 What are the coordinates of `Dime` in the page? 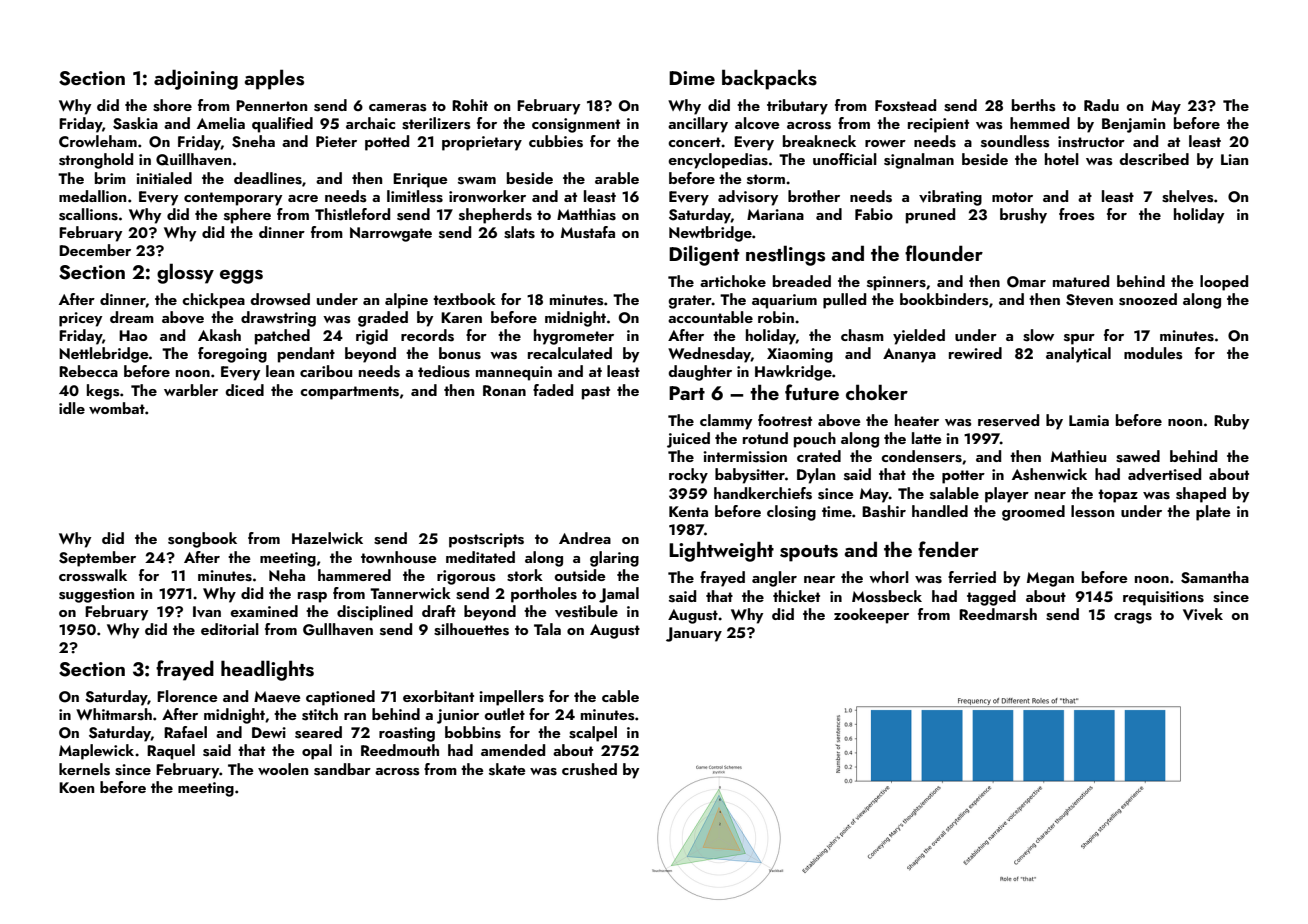 It's located at (692, 78).
